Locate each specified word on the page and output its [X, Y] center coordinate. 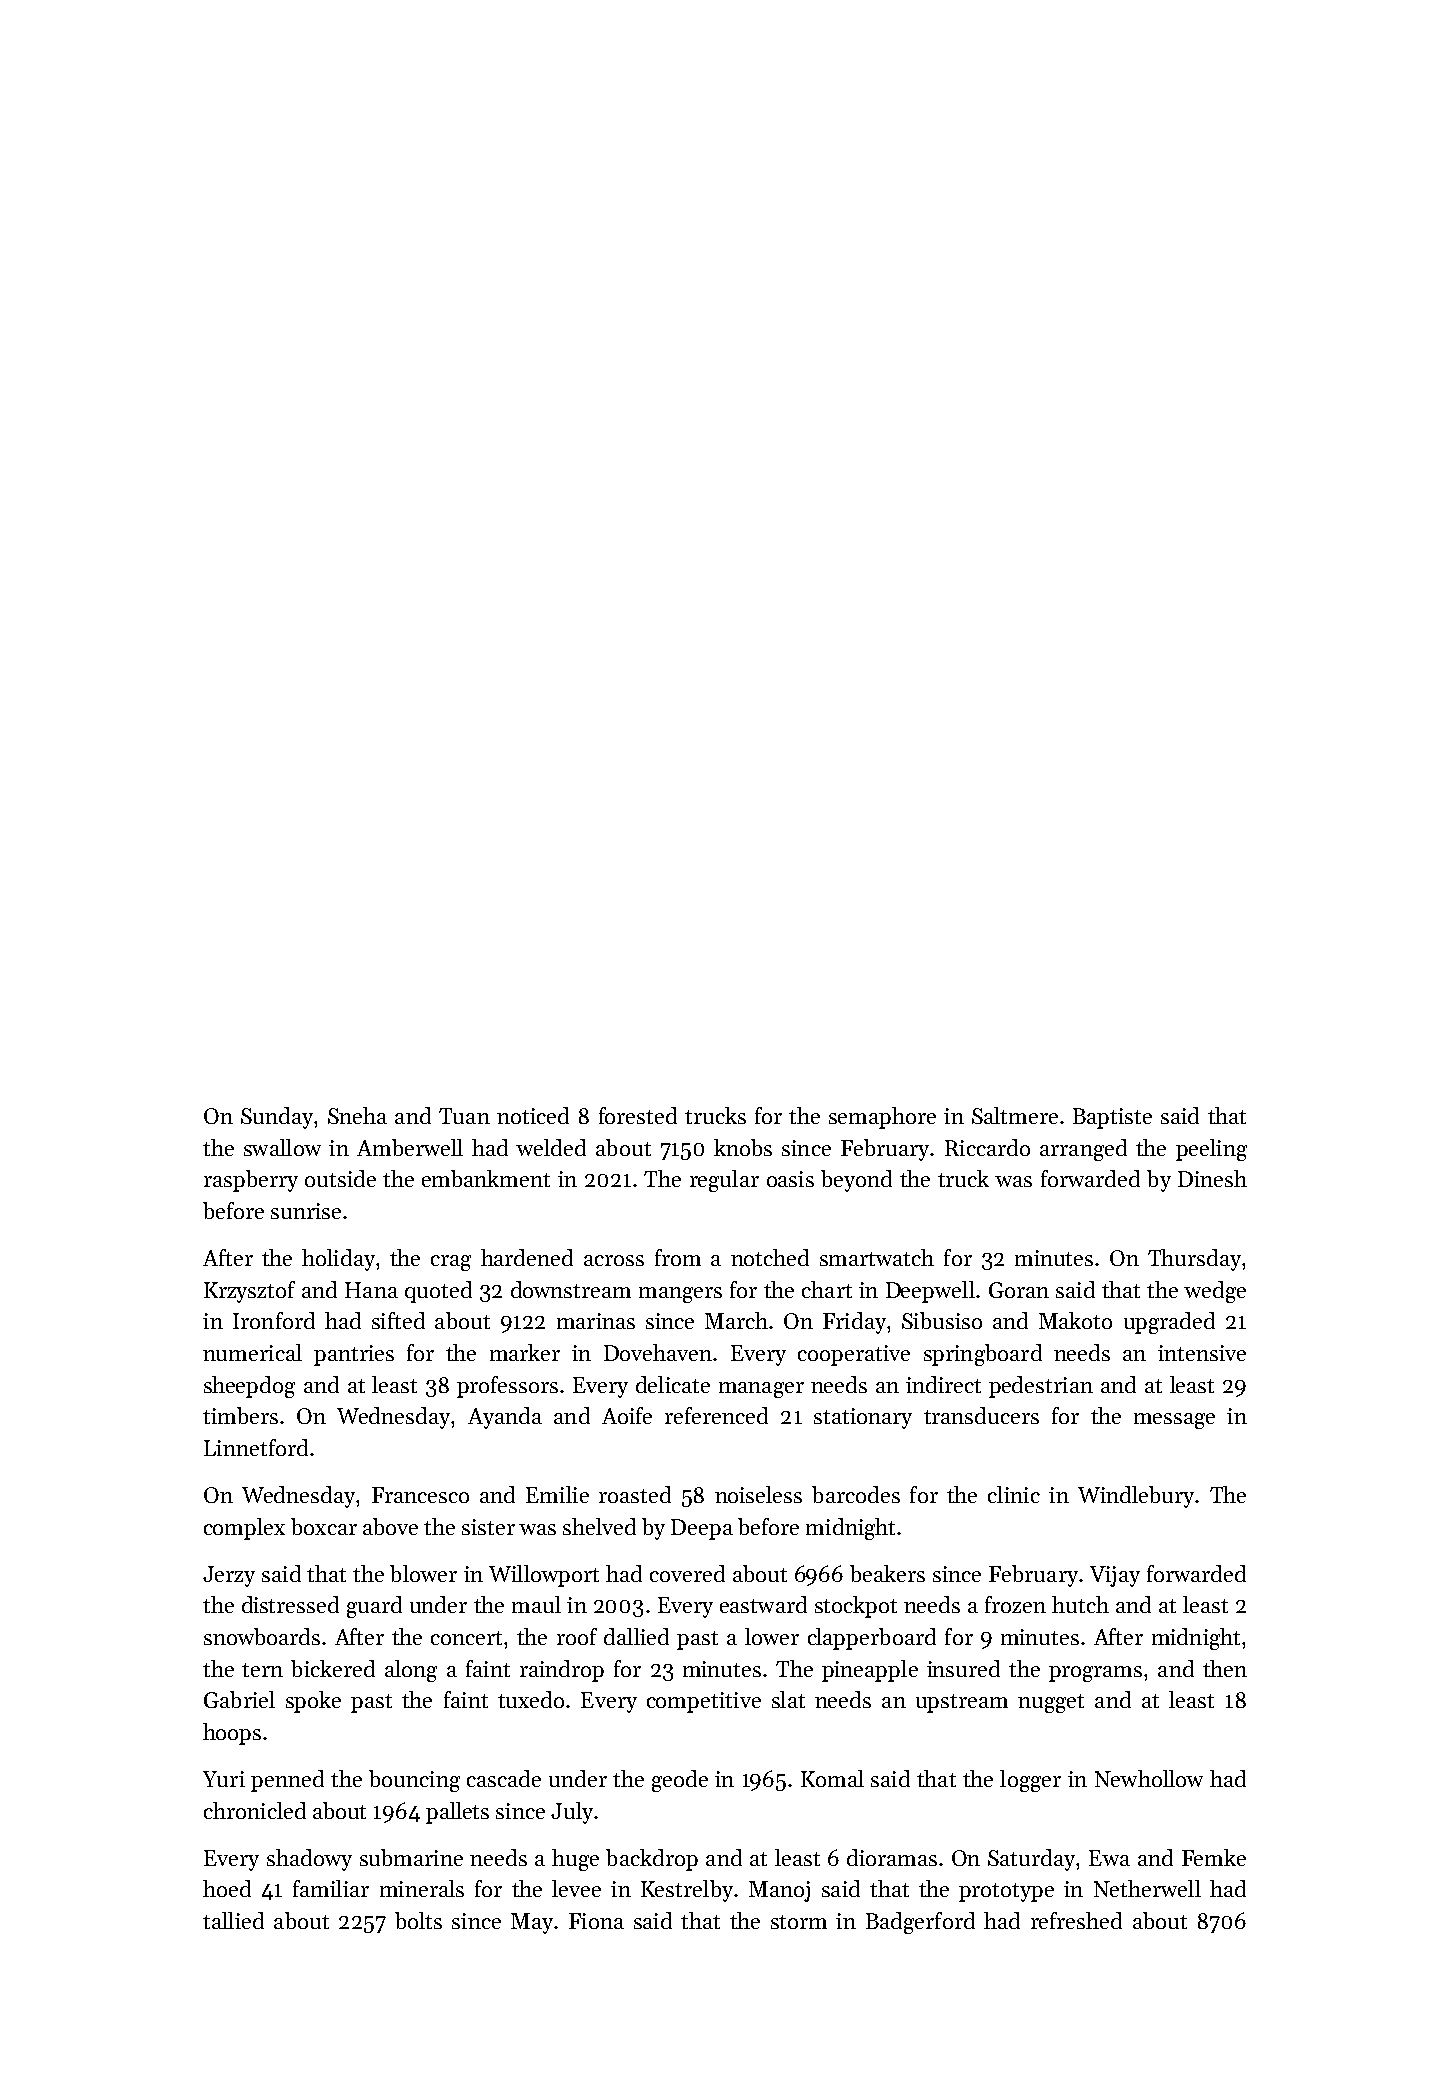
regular [724, 1181]
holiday [338, 1260]
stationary [863, 1418]
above [390, 1526]
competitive [704, 1702]
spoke [313, 1702]
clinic [1014, 1494]
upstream [962, 1703]
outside [340, 1178]
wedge [1215, 1292]
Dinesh [1212, 1178]
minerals [422, 1888]
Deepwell [930, 1292]
